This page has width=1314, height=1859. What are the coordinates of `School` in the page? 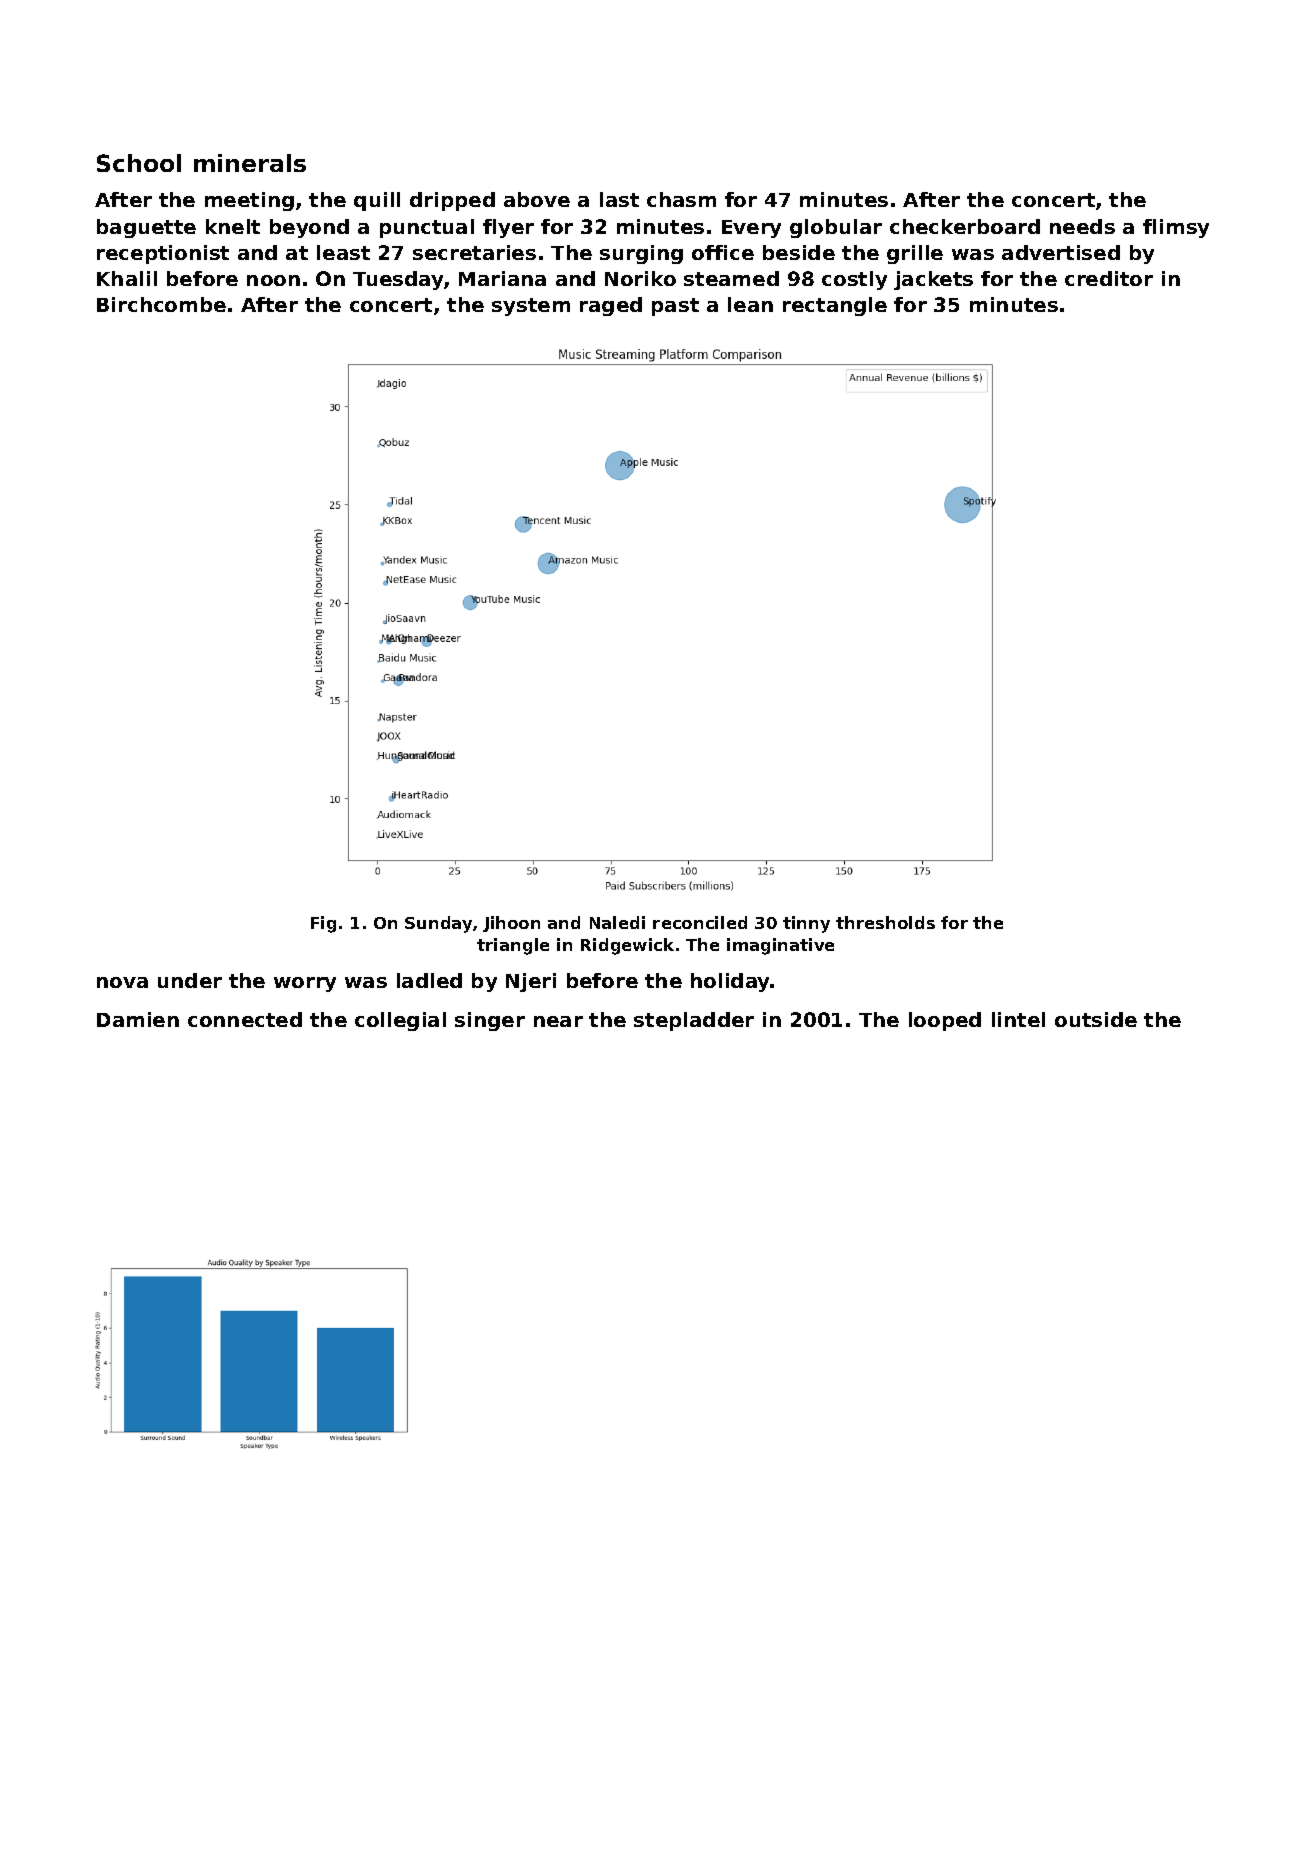 It's located at (139, 163).
